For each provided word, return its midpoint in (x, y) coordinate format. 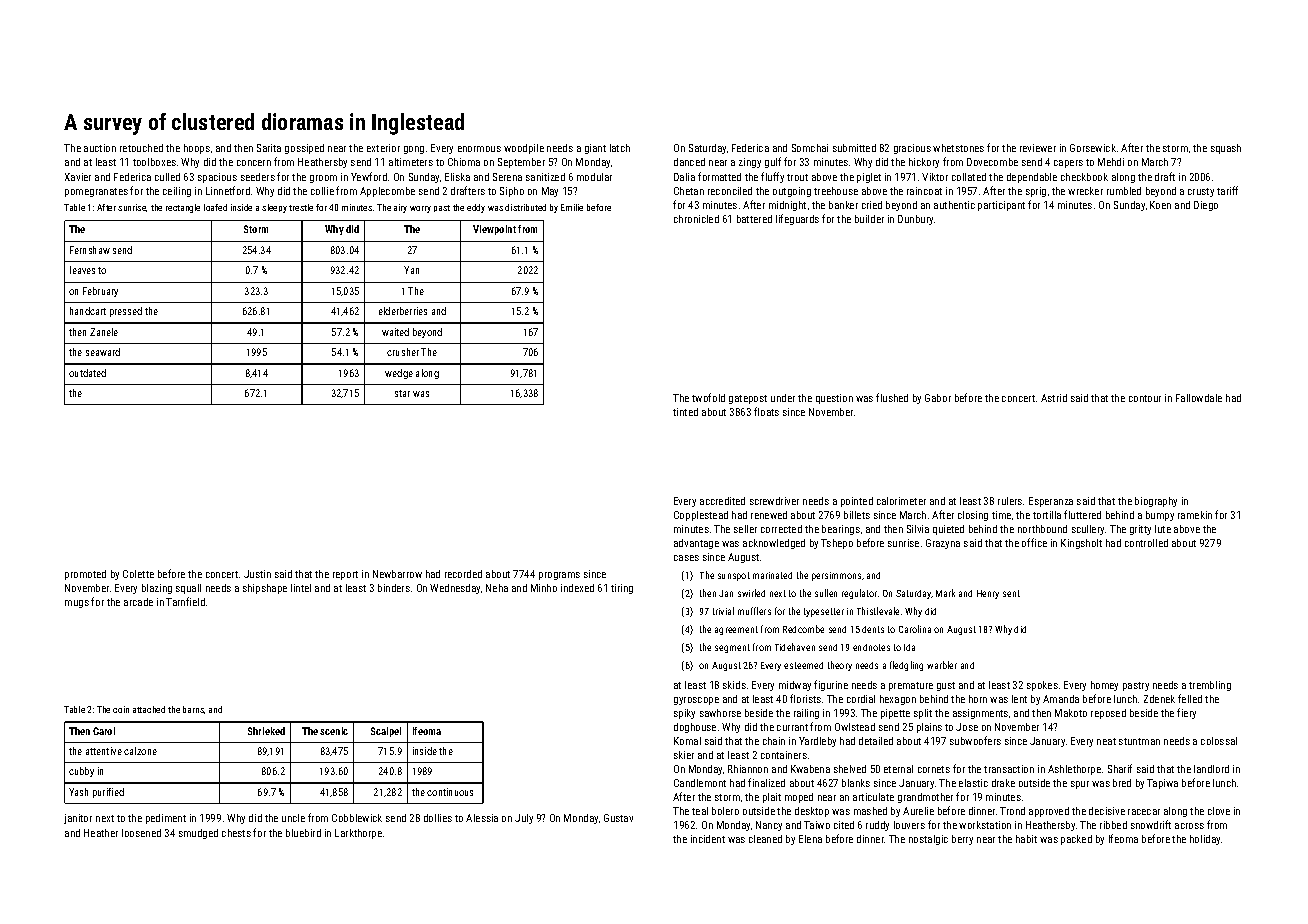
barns (194, 710)
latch (620, 148)
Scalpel (386, 732)
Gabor (938, 398)
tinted (685, 412)
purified (108, 793)
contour (1145, 398)
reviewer (1038, 148)
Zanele (104, 332)
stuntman (1139, 741)
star (402, 393)
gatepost (748, 399)
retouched (141, 148)
